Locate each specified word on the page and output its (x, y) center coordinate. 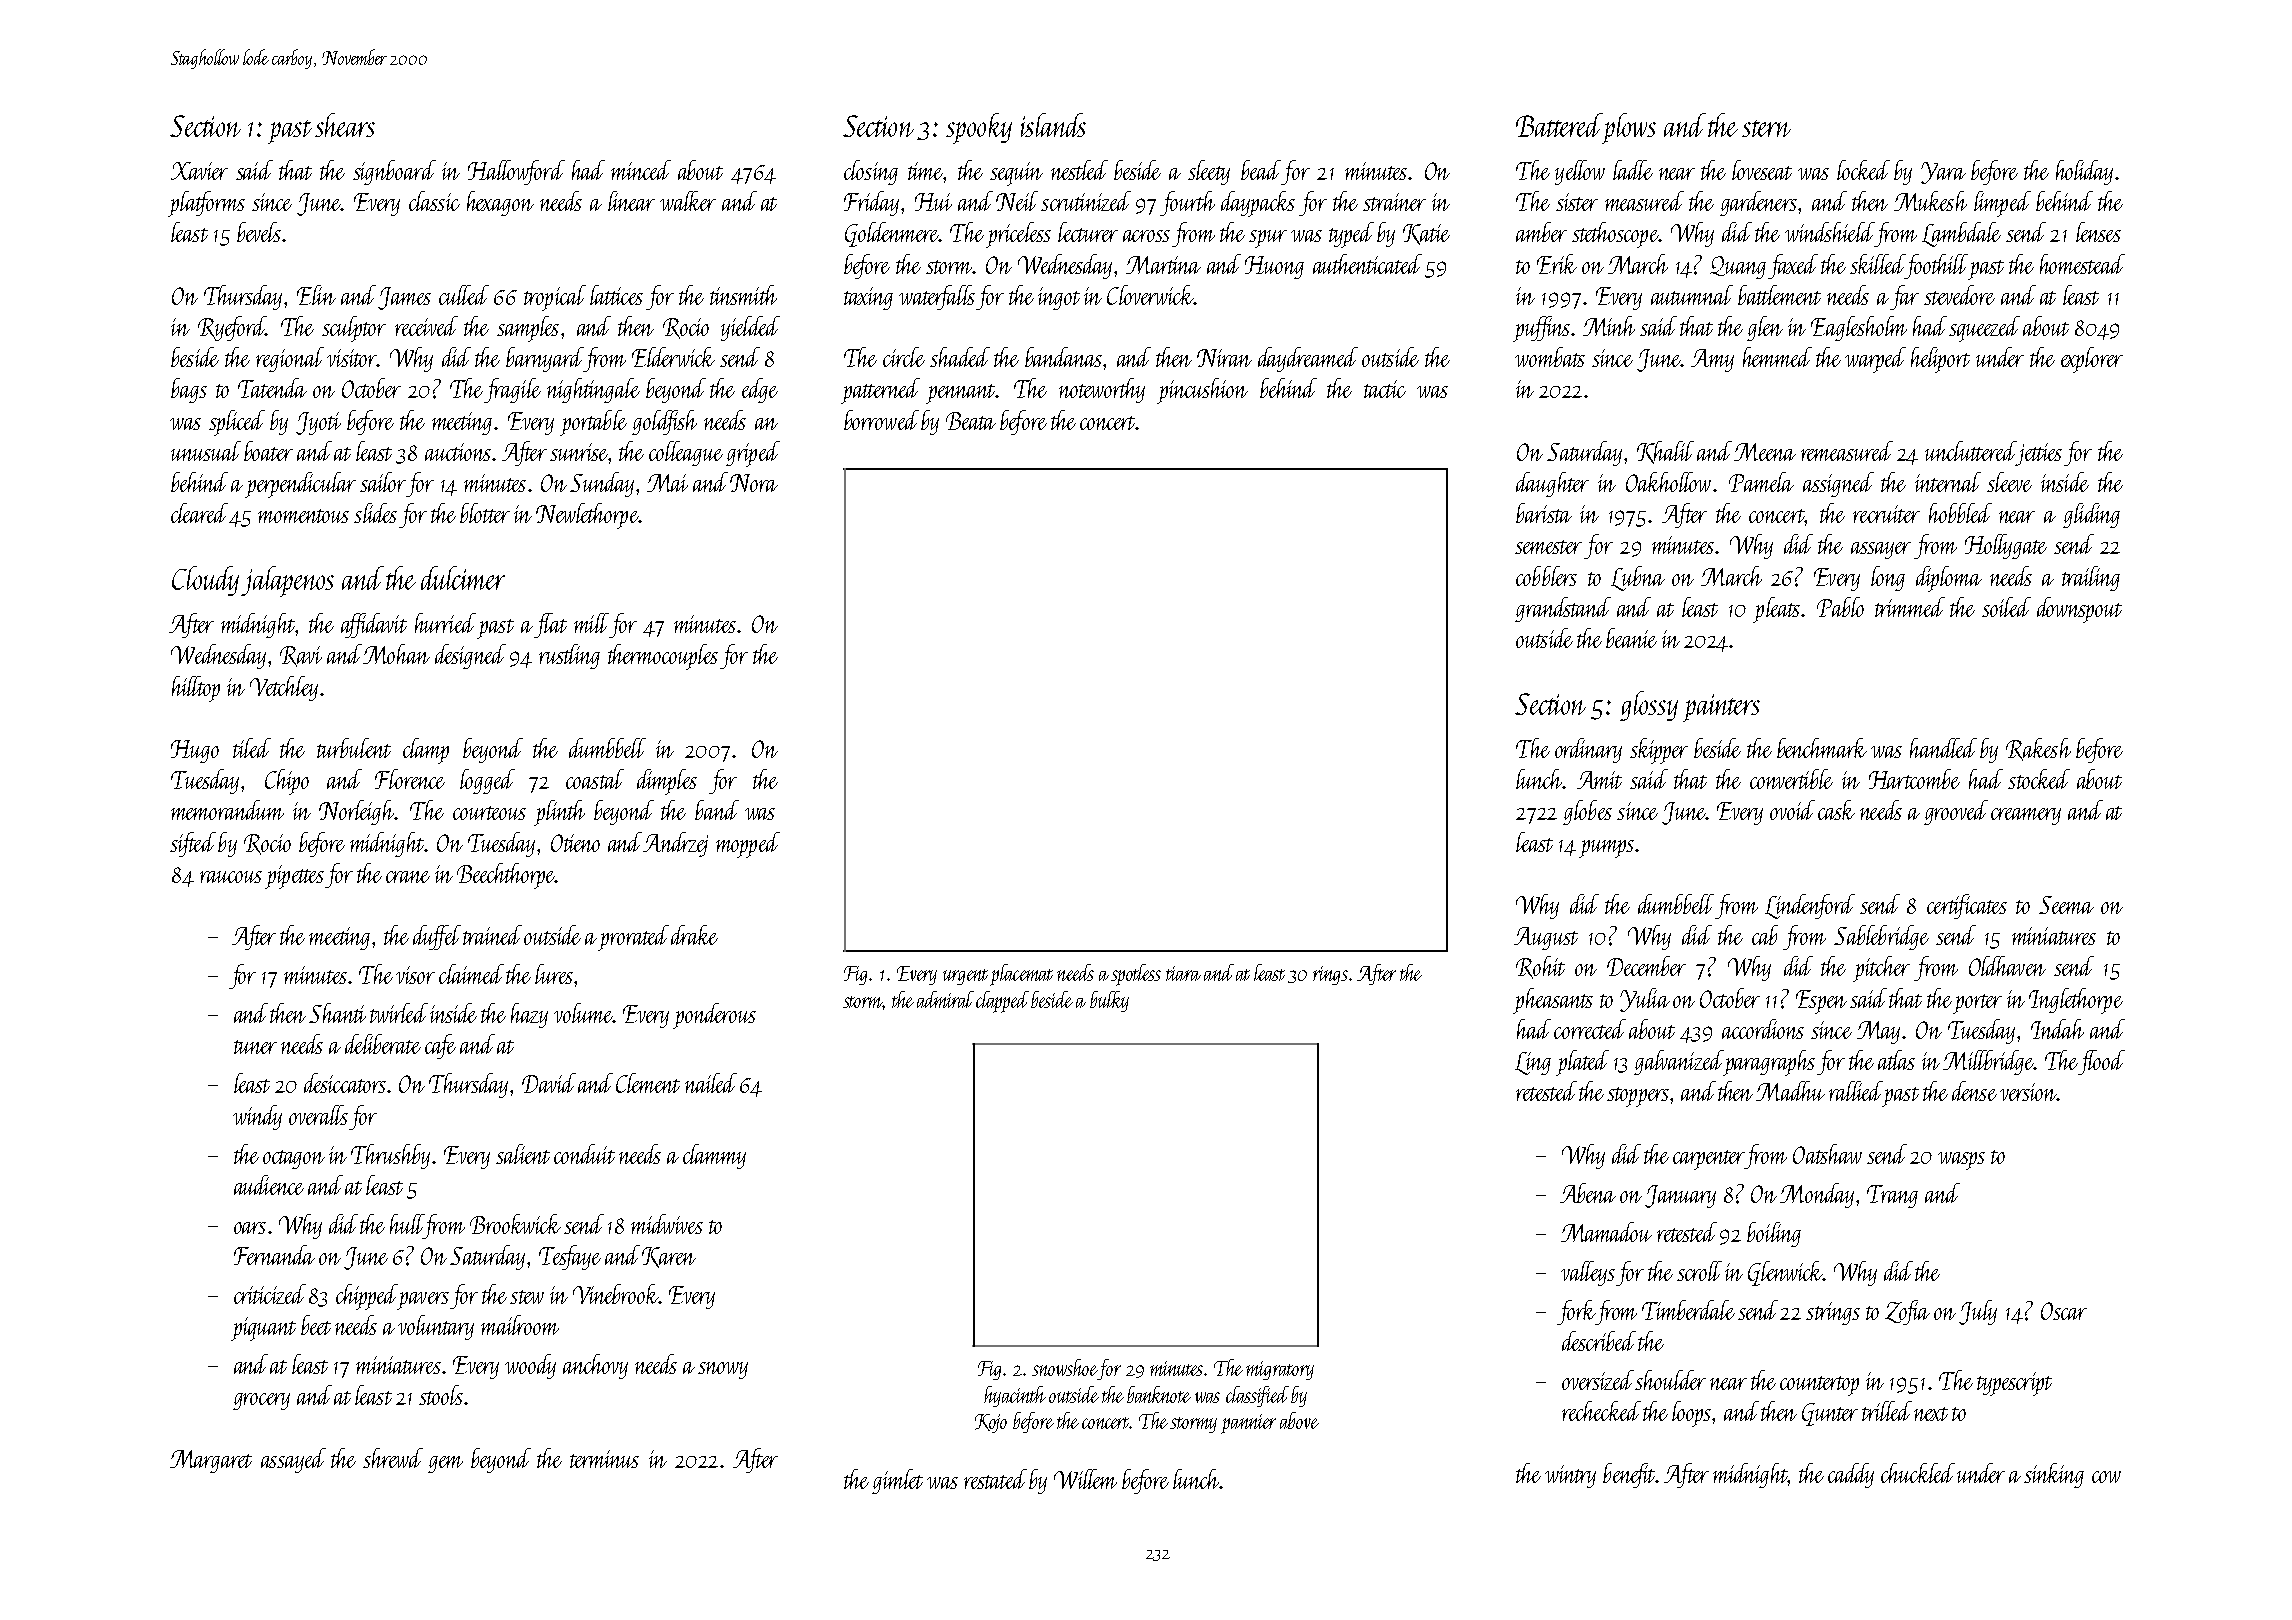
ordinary (1588, 750)
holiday (2084, 172)
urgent (965, 977)
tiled (252, 748)
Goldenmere (892, 234)
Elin (316, 295)
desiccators (345, 1083)
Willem (1085, 1479)
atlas (1896, 1060)
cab (1765, 935)
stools (441, 1395)
